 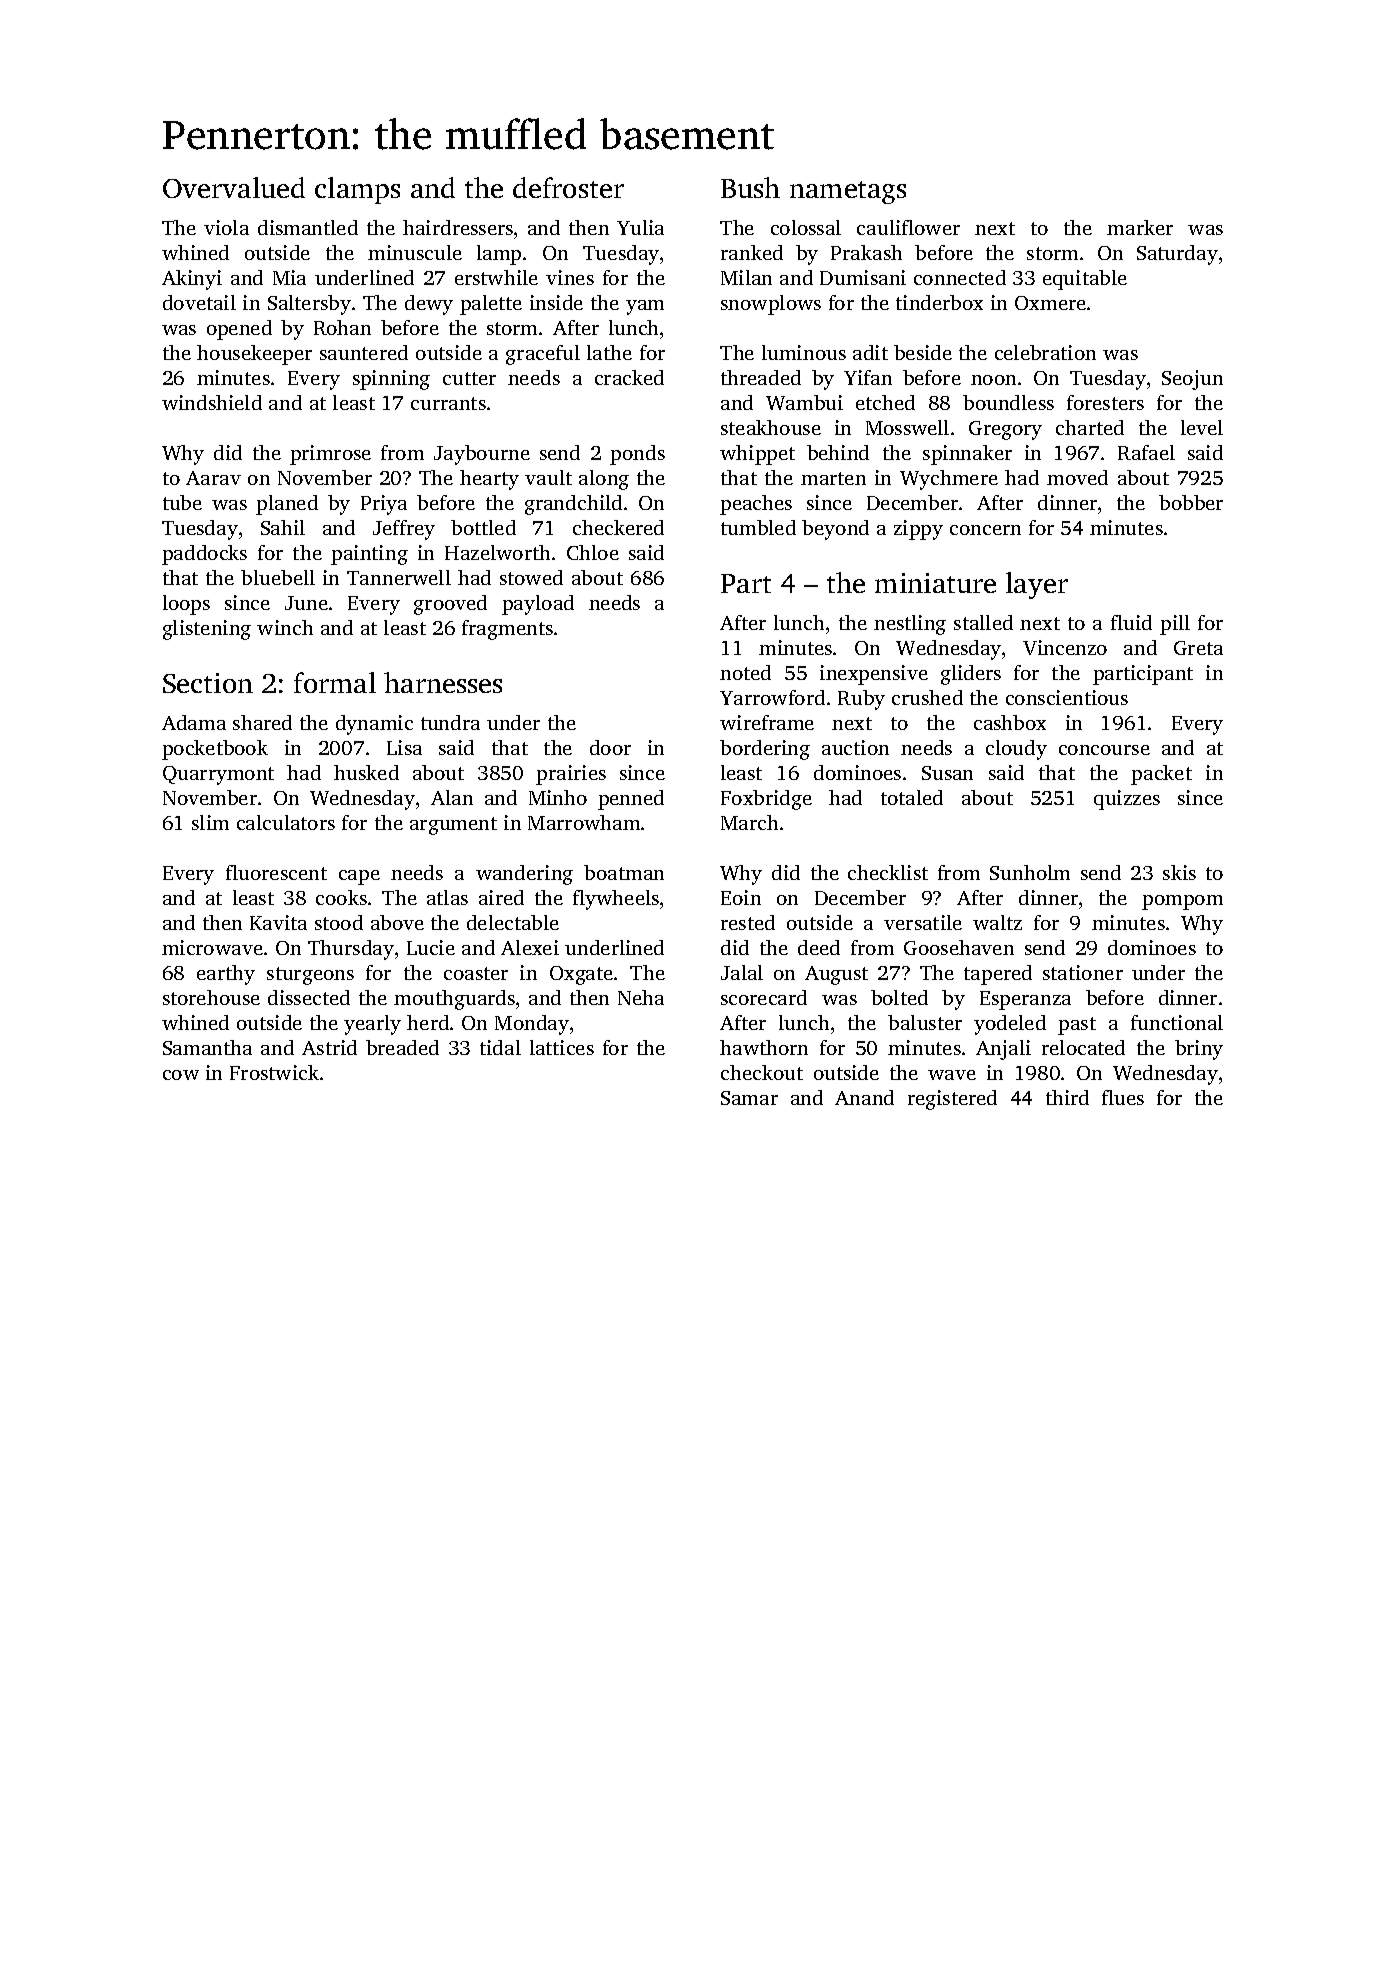 What do you see at coordinates (1067, 697) in the screenshot?
I see `conscientious` at bounding box center [1067, 697].
